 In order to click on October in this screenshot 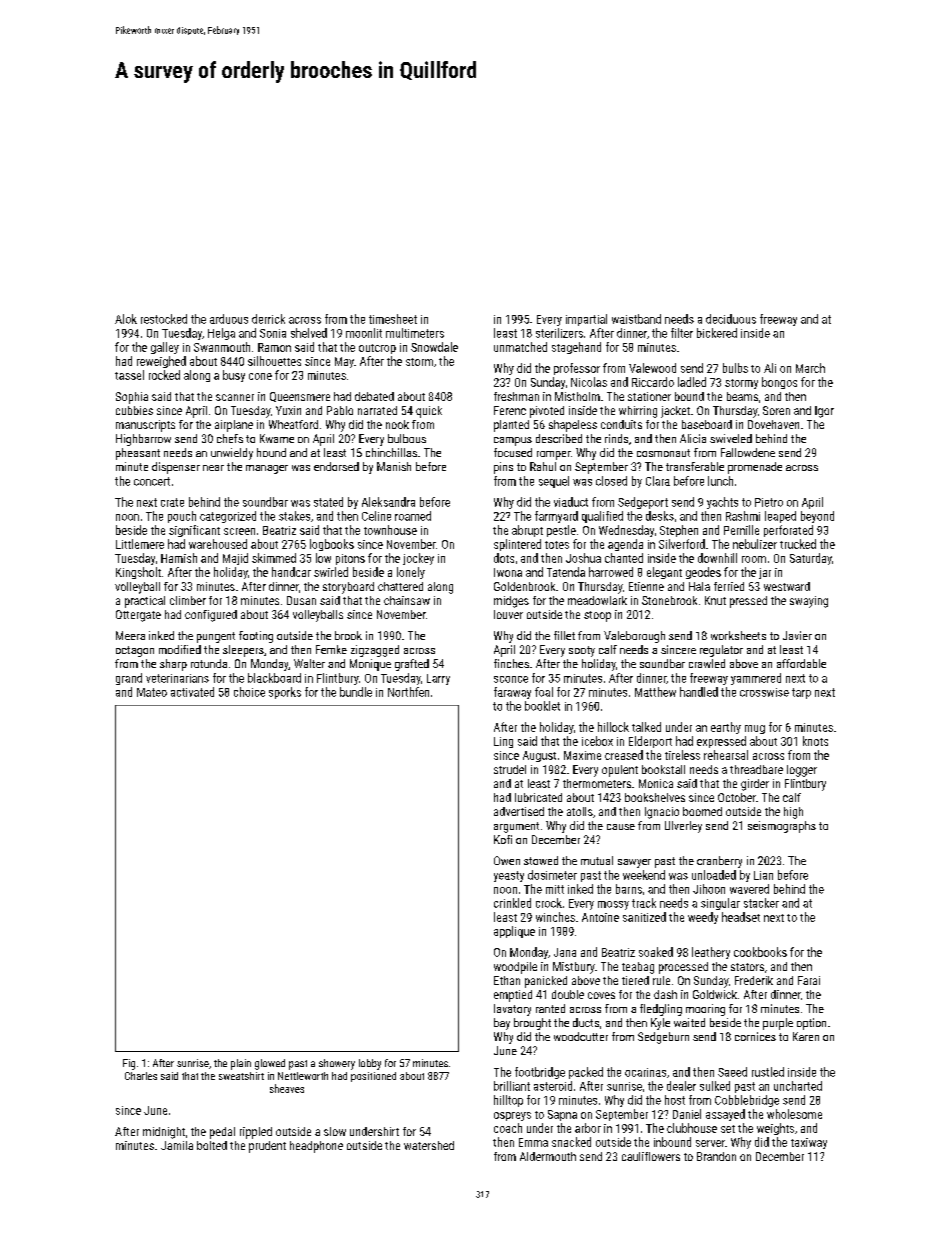, I will do `click(737, 797)`.
